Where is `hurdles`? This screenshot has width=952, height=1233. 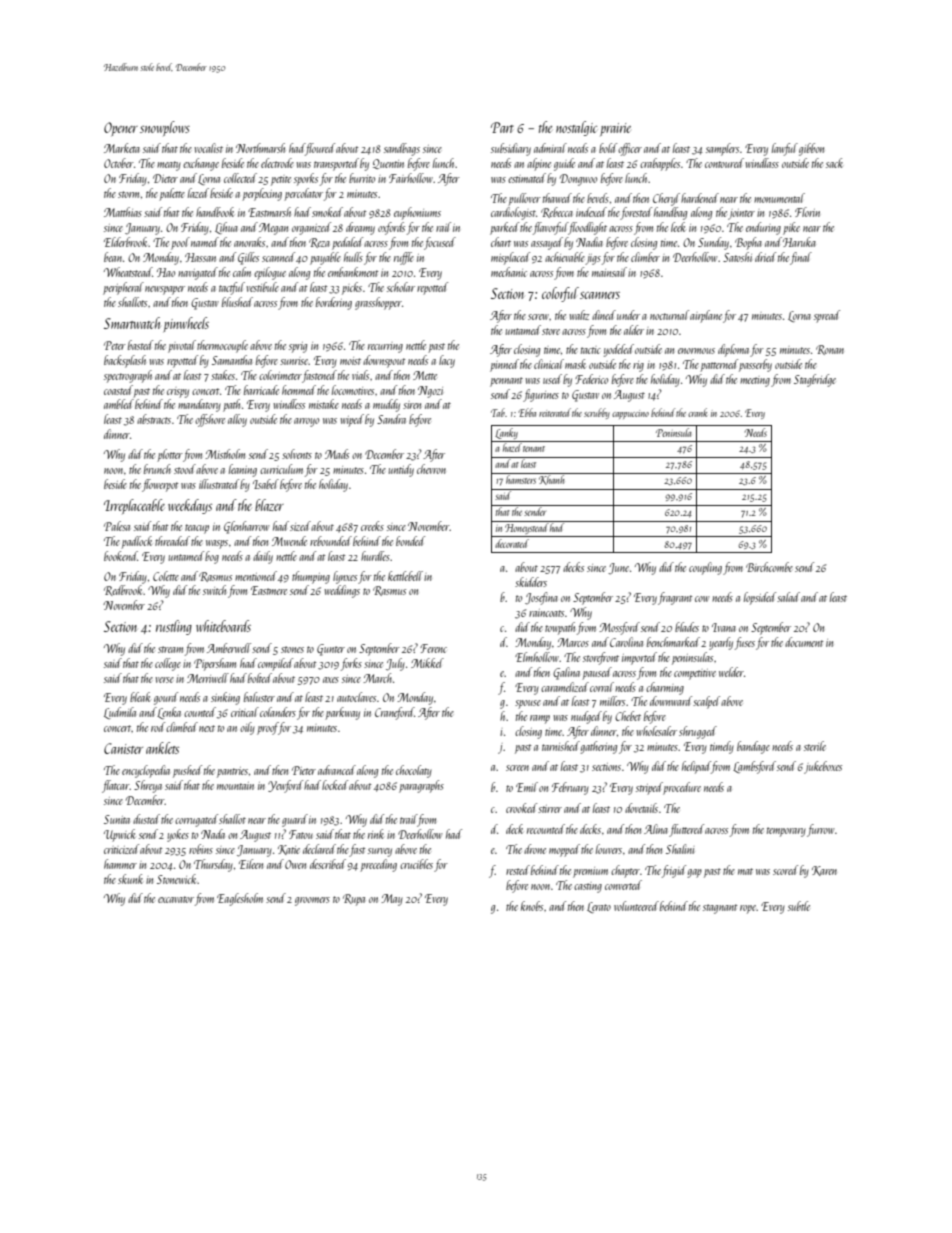 hurdles is located at coordinates (375, 556).
